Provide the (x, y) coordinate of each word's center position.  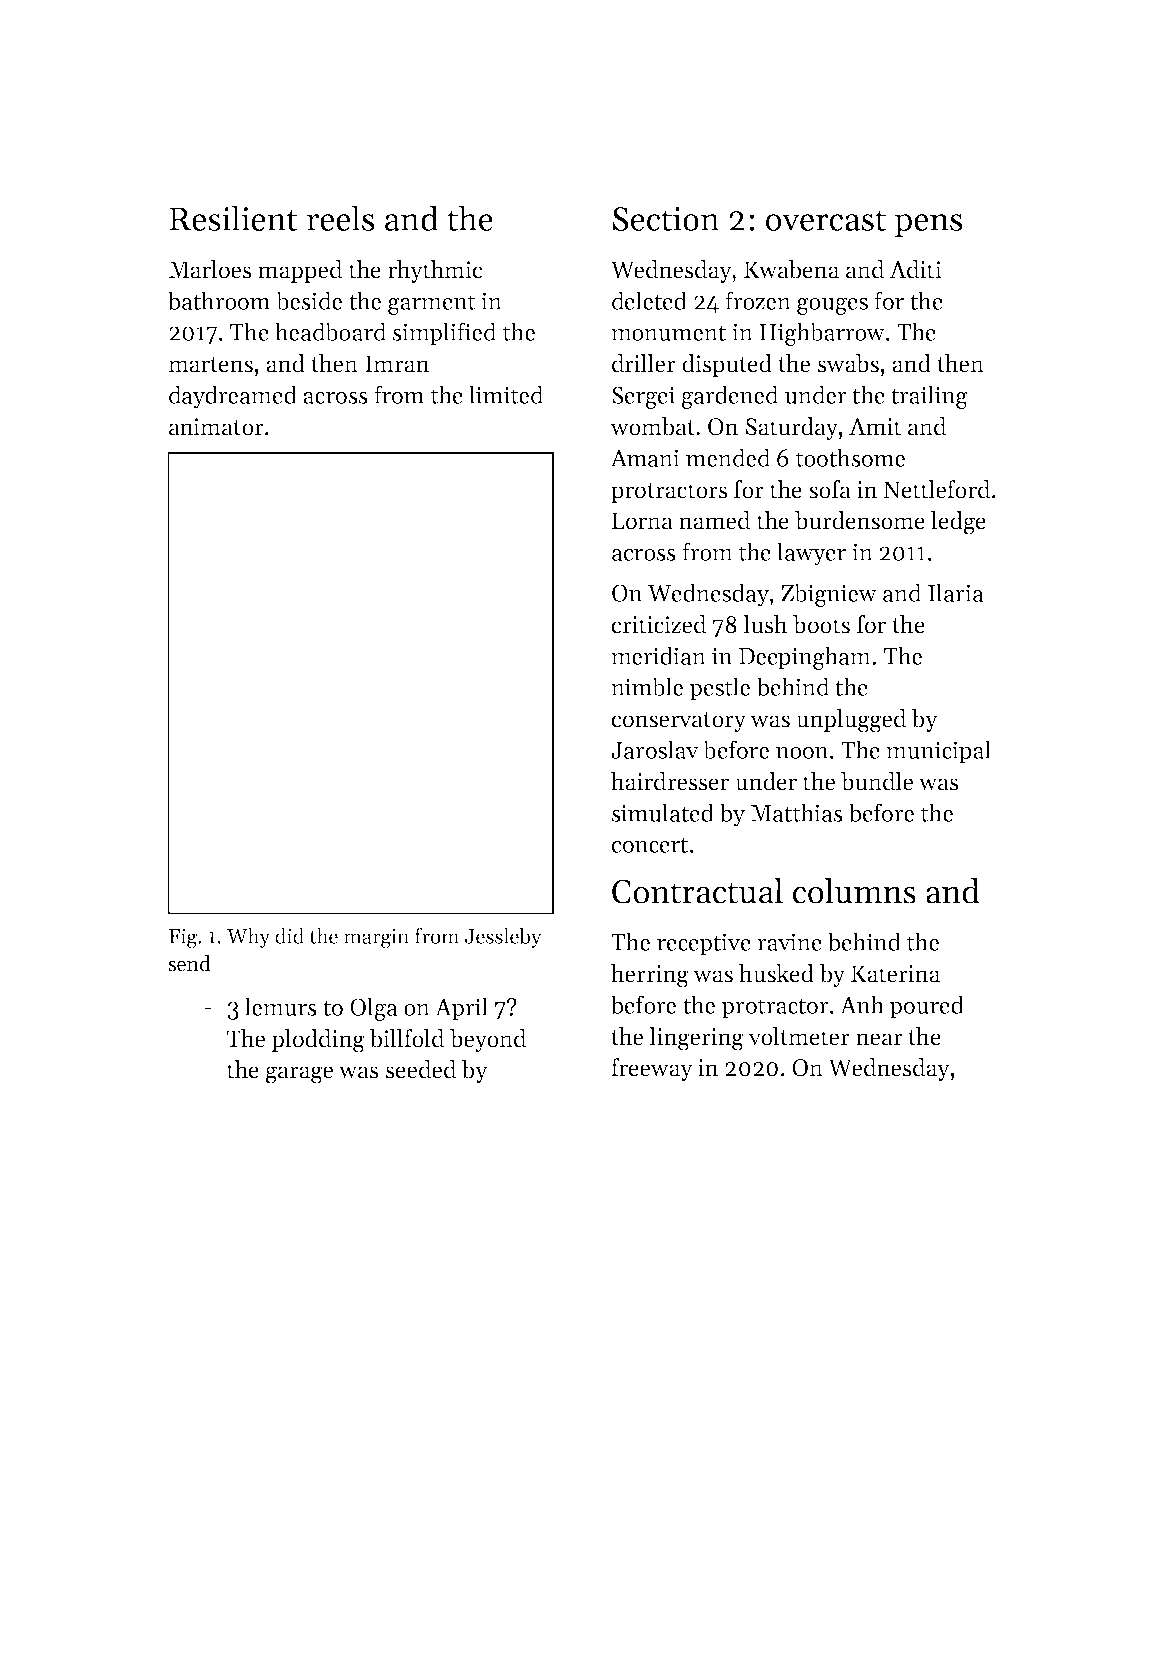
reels (340, 218)
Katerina (895, 974)
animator (216, 427)
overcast (826, 220)
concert (650, 845)
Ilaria (956, 592)
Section (666, 219)
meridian (658, 655)
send (189, 963)
